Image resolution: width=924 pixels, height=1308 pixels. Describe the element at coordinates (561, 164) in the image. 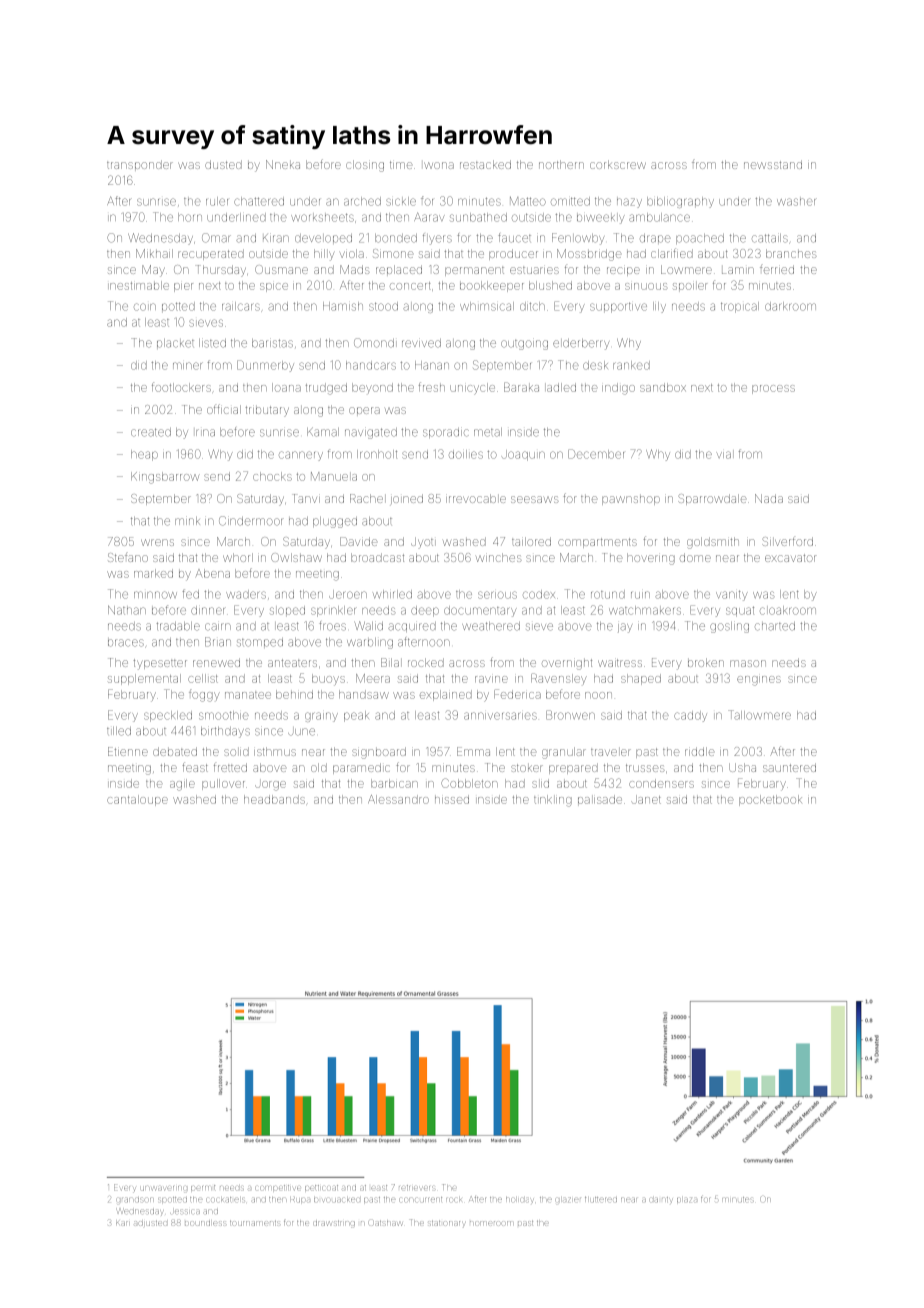

I see `northern` at that location.
